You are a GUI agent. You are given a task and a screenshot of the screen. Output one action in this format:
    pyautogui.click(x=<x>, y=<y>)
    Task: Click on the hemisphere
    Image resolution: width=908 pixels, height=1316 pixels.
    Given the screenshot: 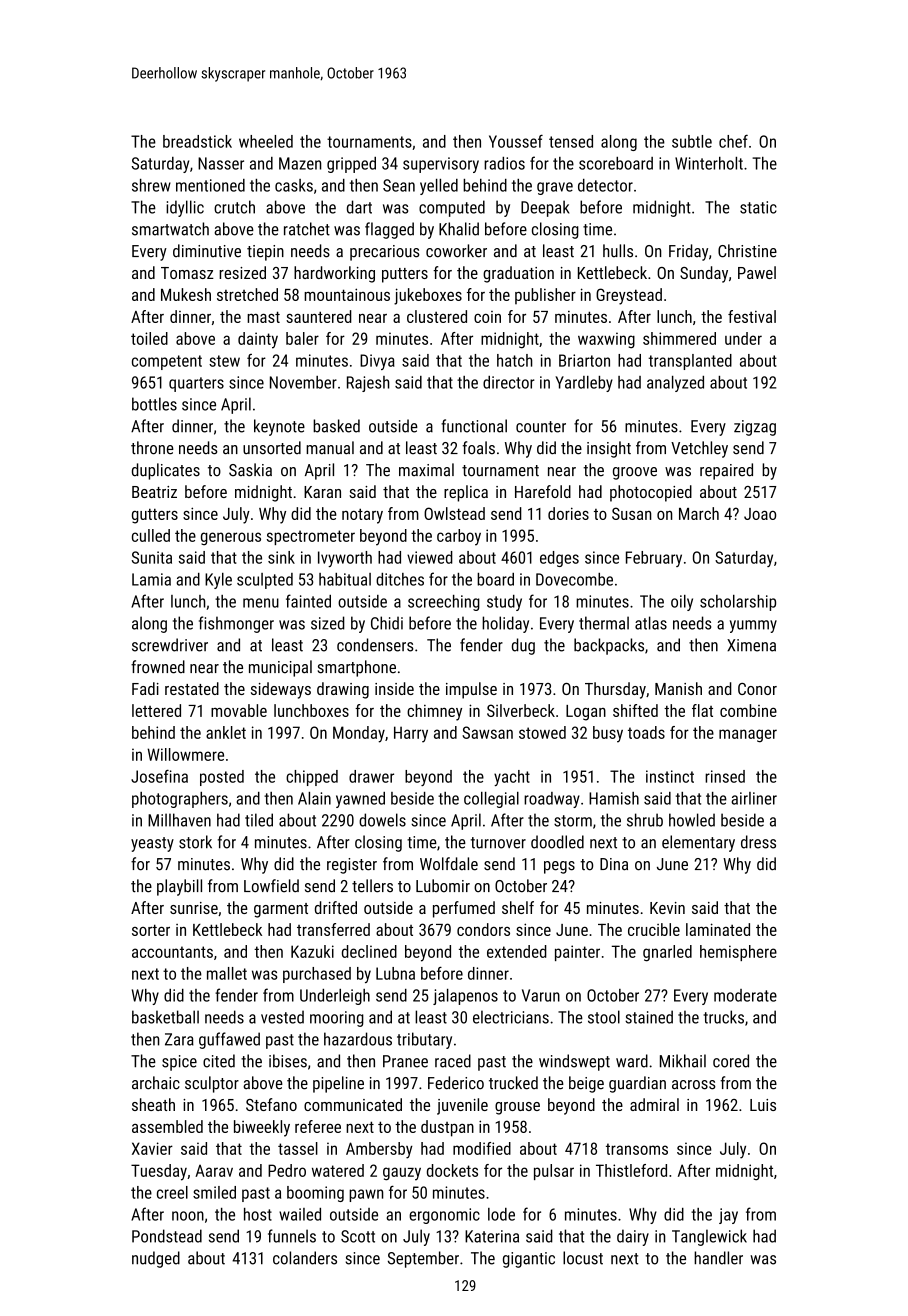 What is the action you would take?
    pyautogui.click(x=738, y=953)
